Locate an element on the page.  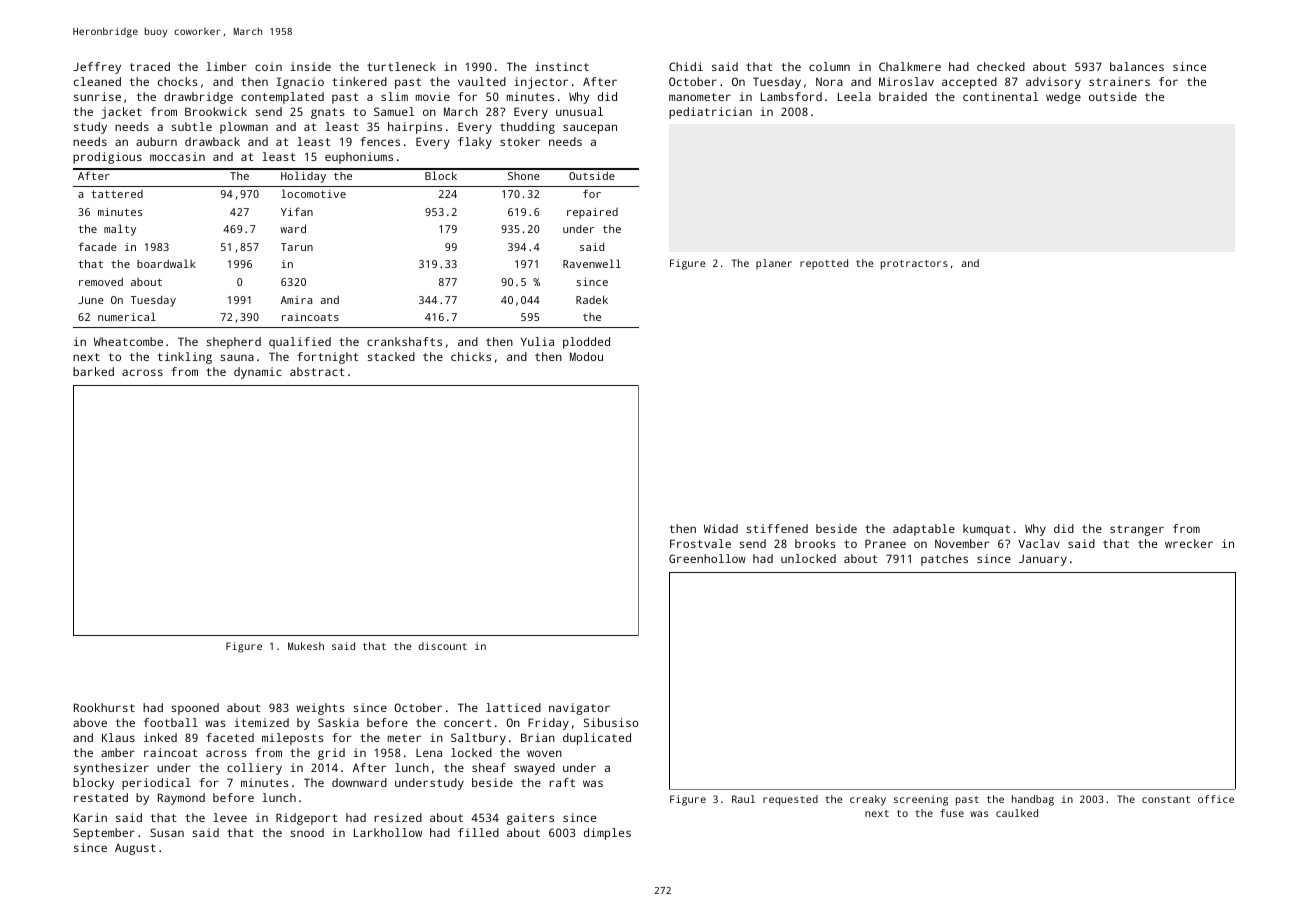
repotted is located at coordinates (824, 264).
